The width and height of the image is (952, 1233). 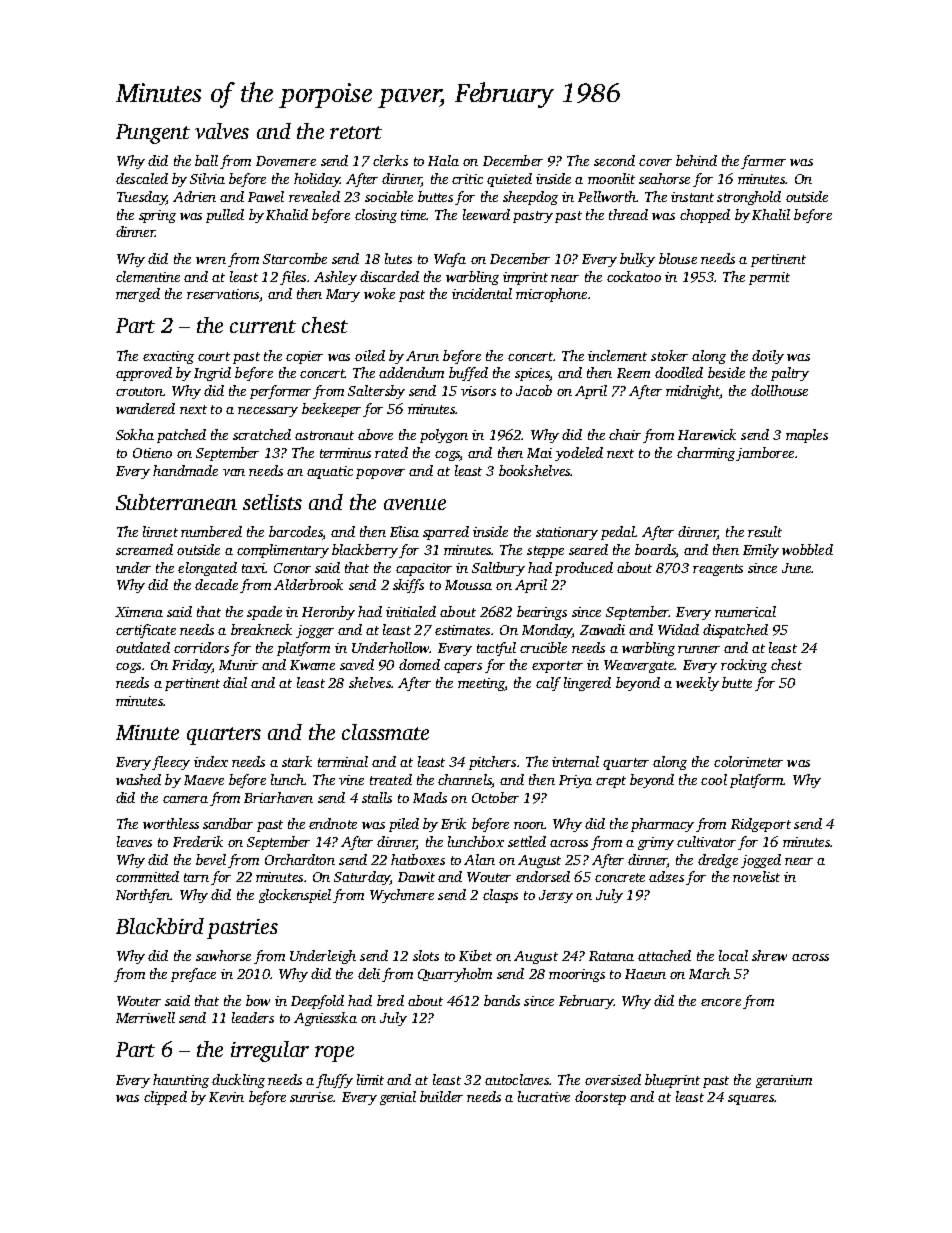 What do you see at coordinates (614, 160) in the image?
I see `second` at bounding box center [614, 160].
